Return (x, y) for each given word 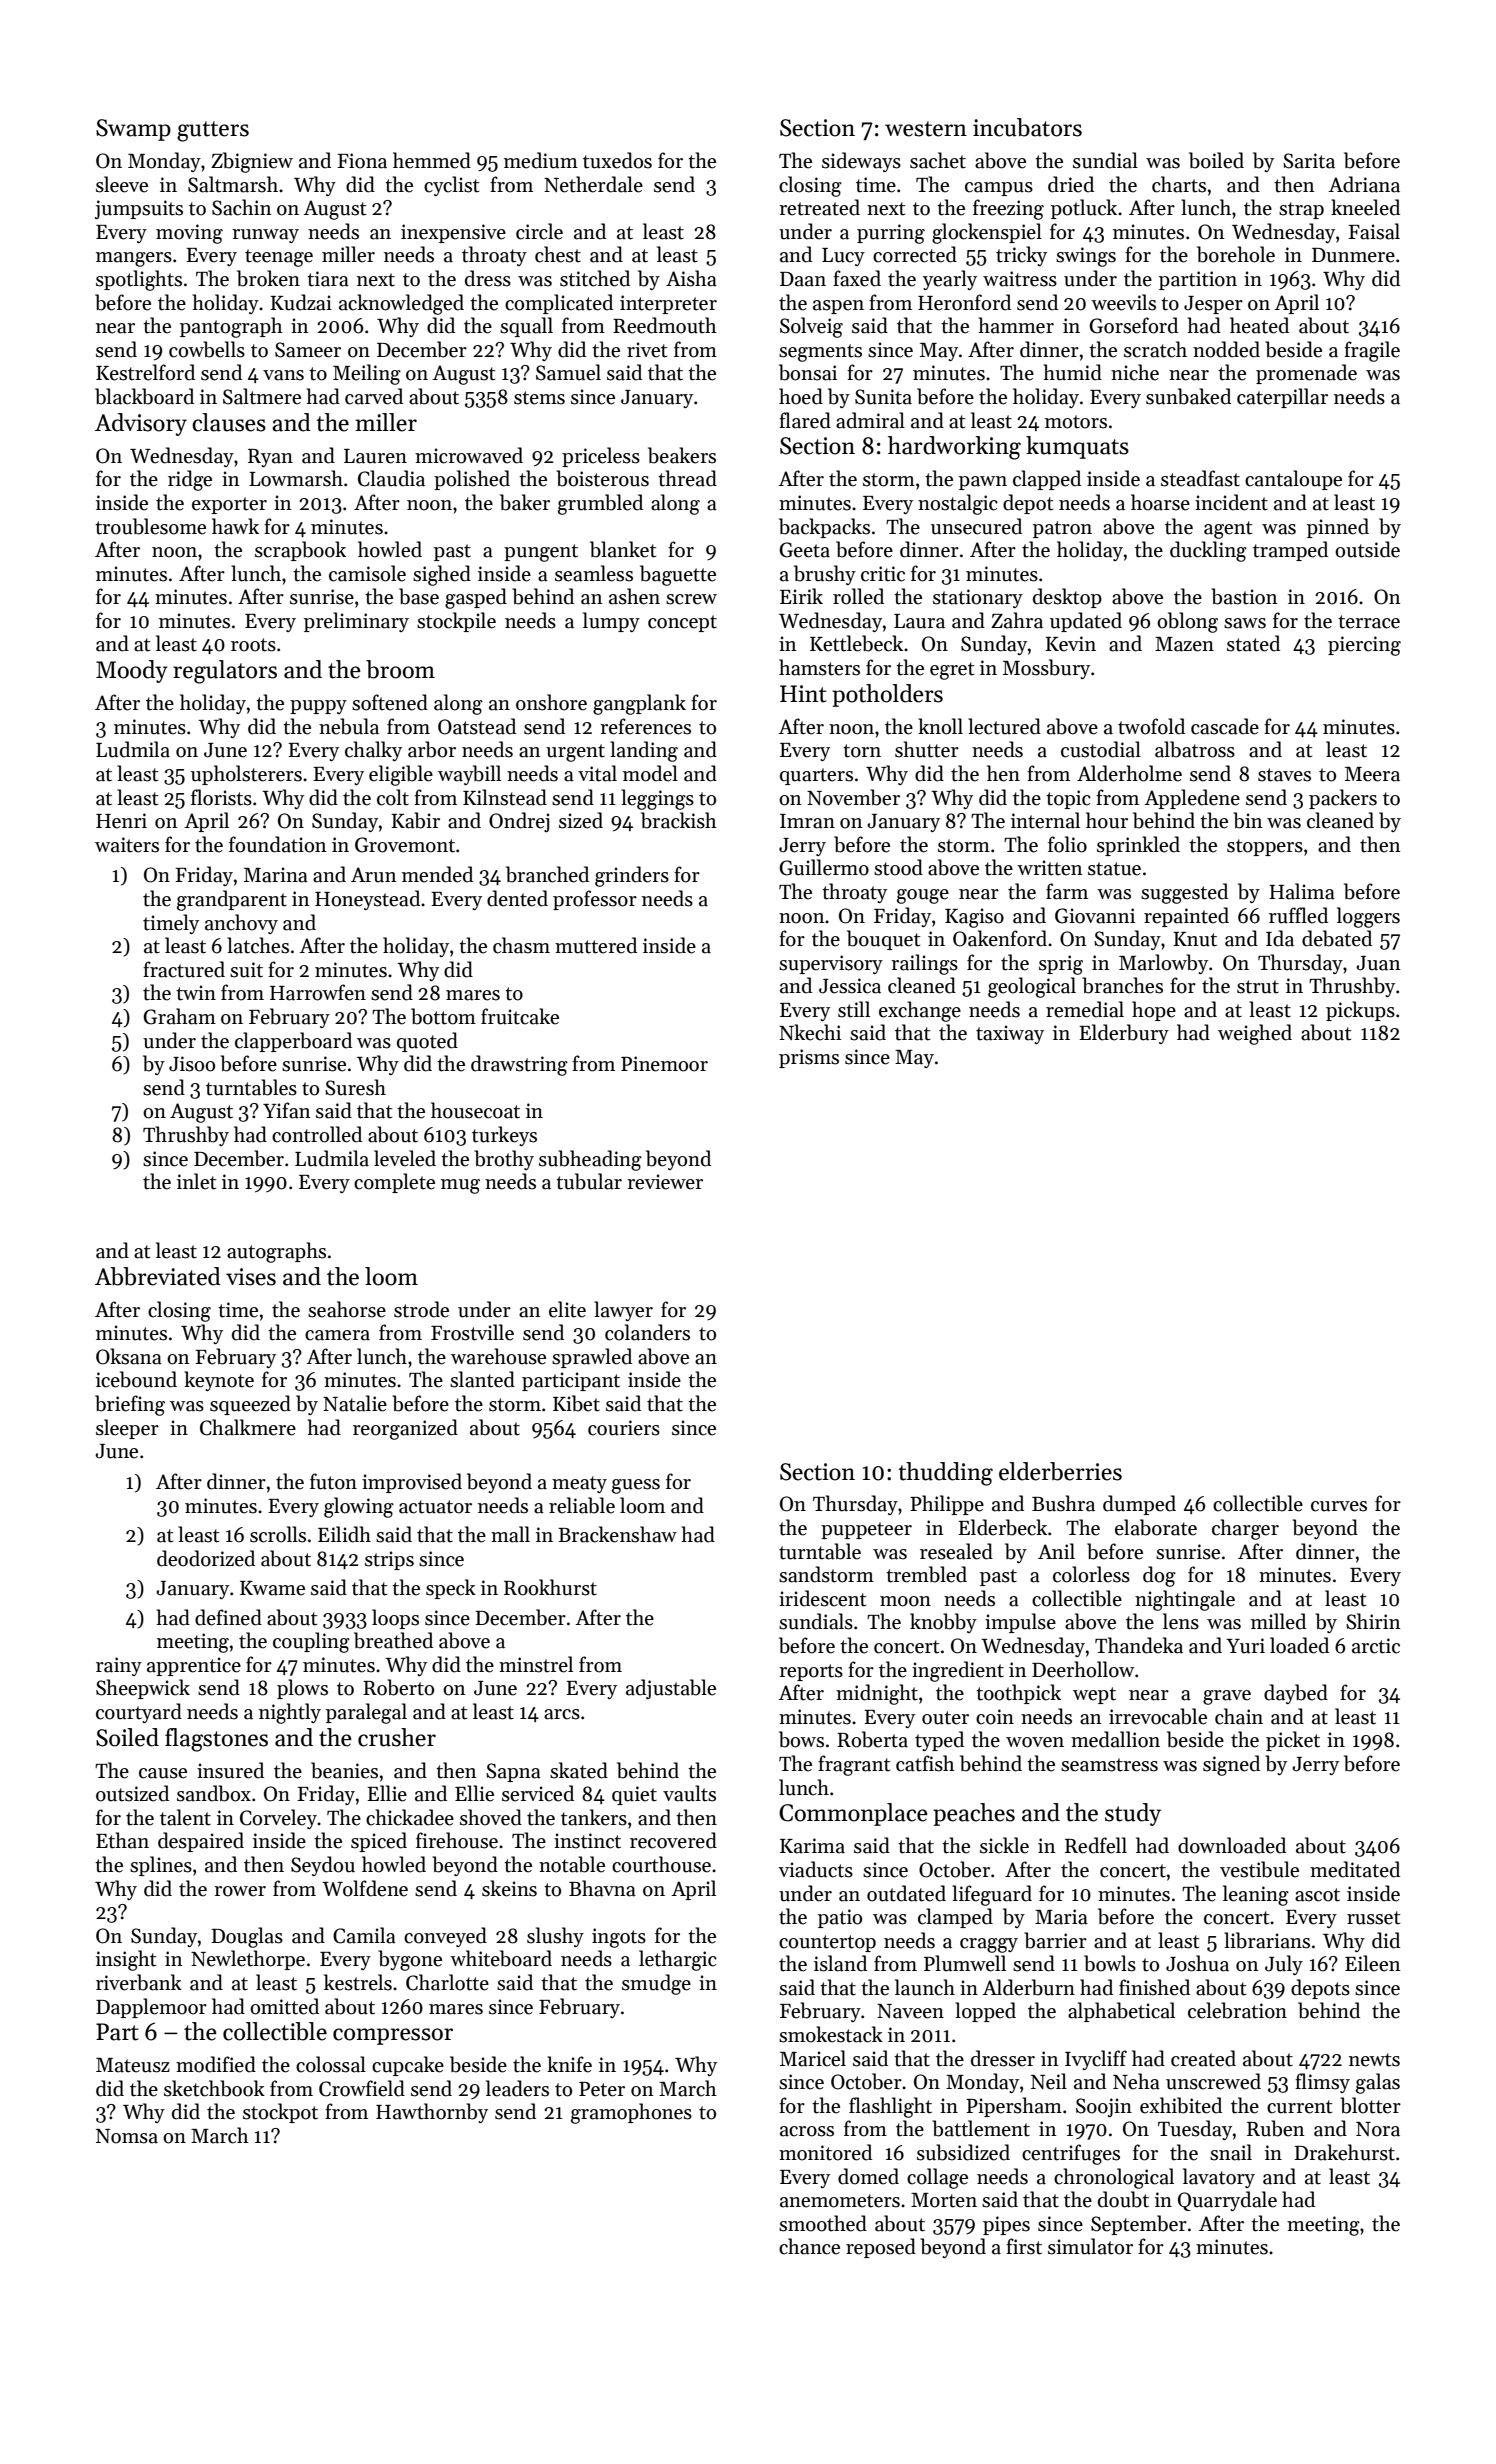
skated (579, 1770)
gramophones (631, 2113)
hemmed (432, 160)
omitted (284, 2006)
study (1133, 1814)
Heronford (964, 302)
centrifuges (1071, 2154)
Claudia (391, 478)
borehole (1236, 254)
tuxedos (617, 160)
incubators (1027, 127)
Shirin (1373, 1621)
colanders (647, 1332)
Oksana (129, 1356)
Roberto (398, 1687)
